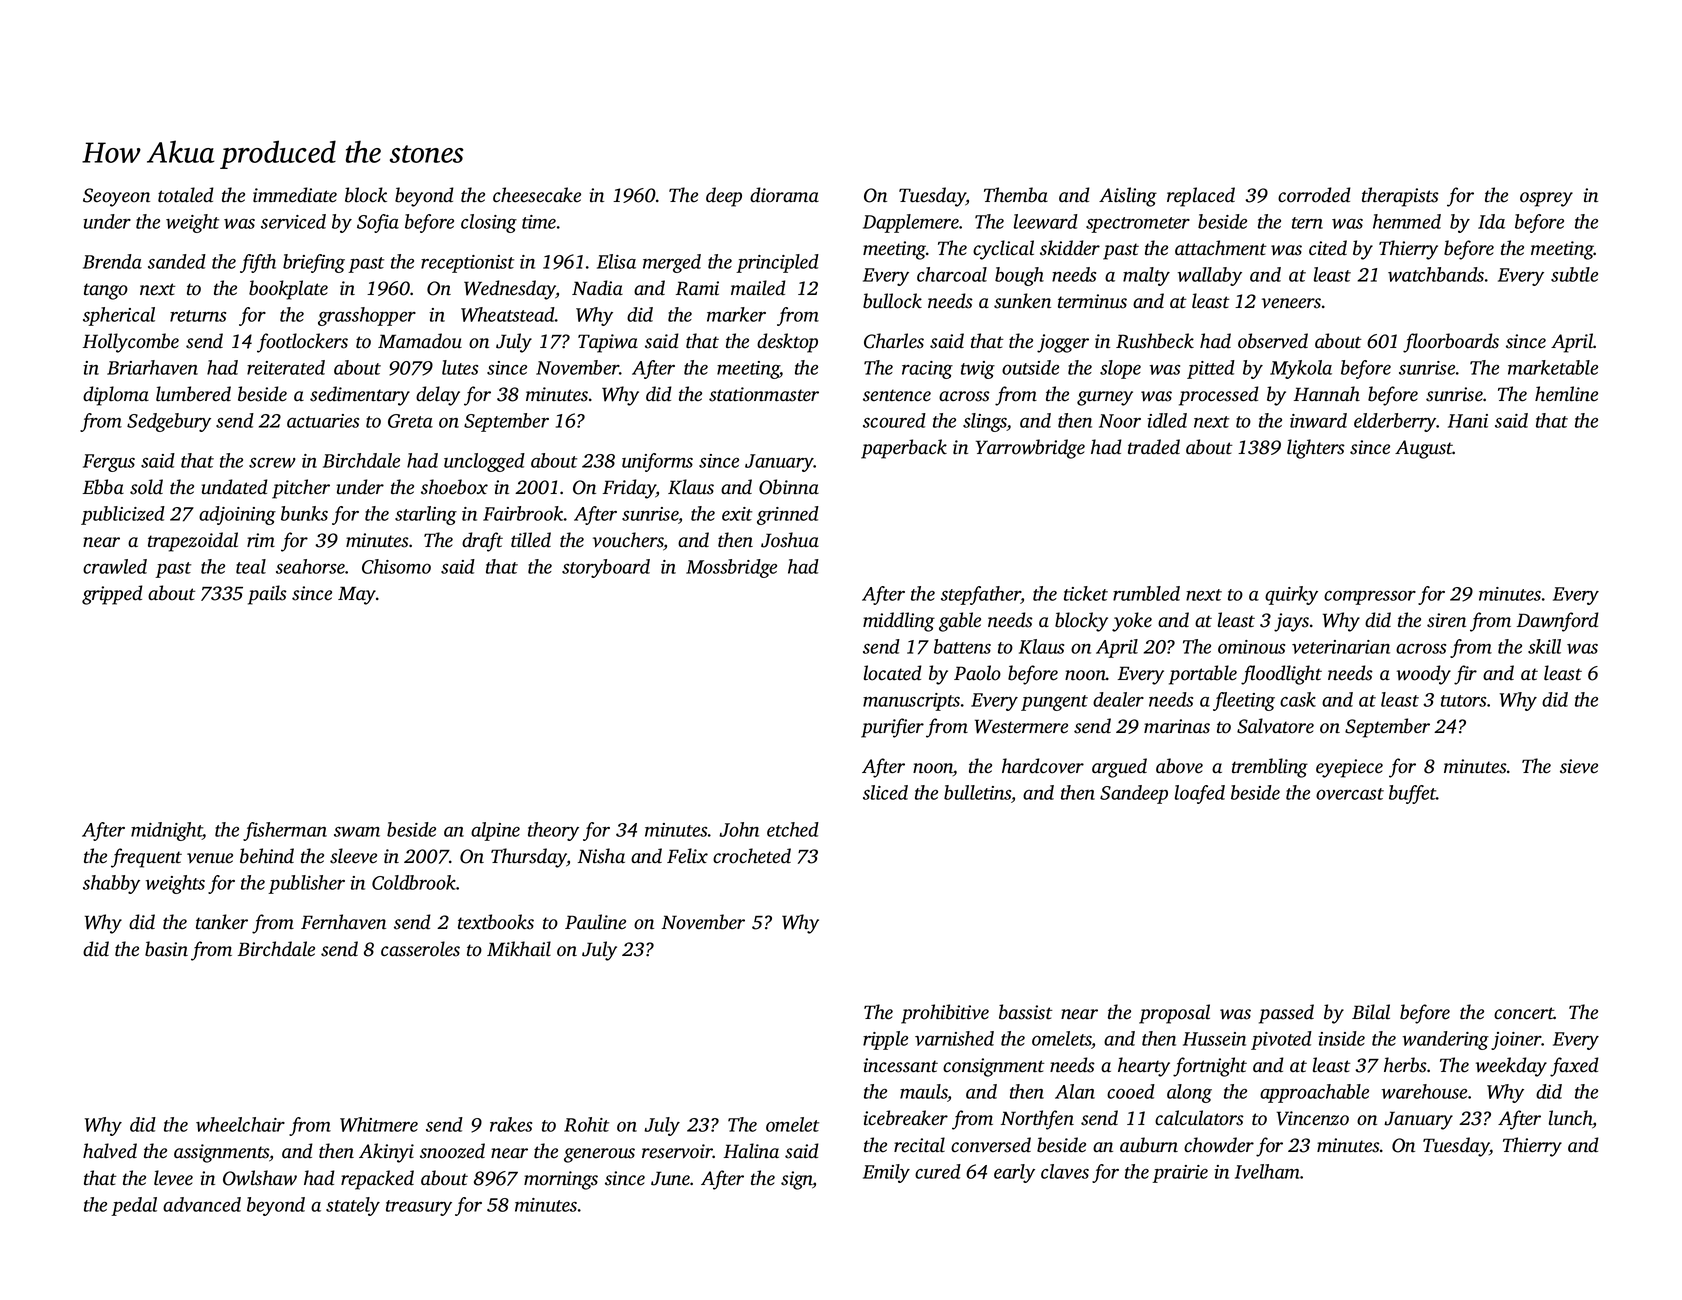 The width and height of the screenshot is (1682, 1300). What do you see at coordinates (1211, 369) in the screenshot?
I see `pitted` at bounding box center [1211, 369].
